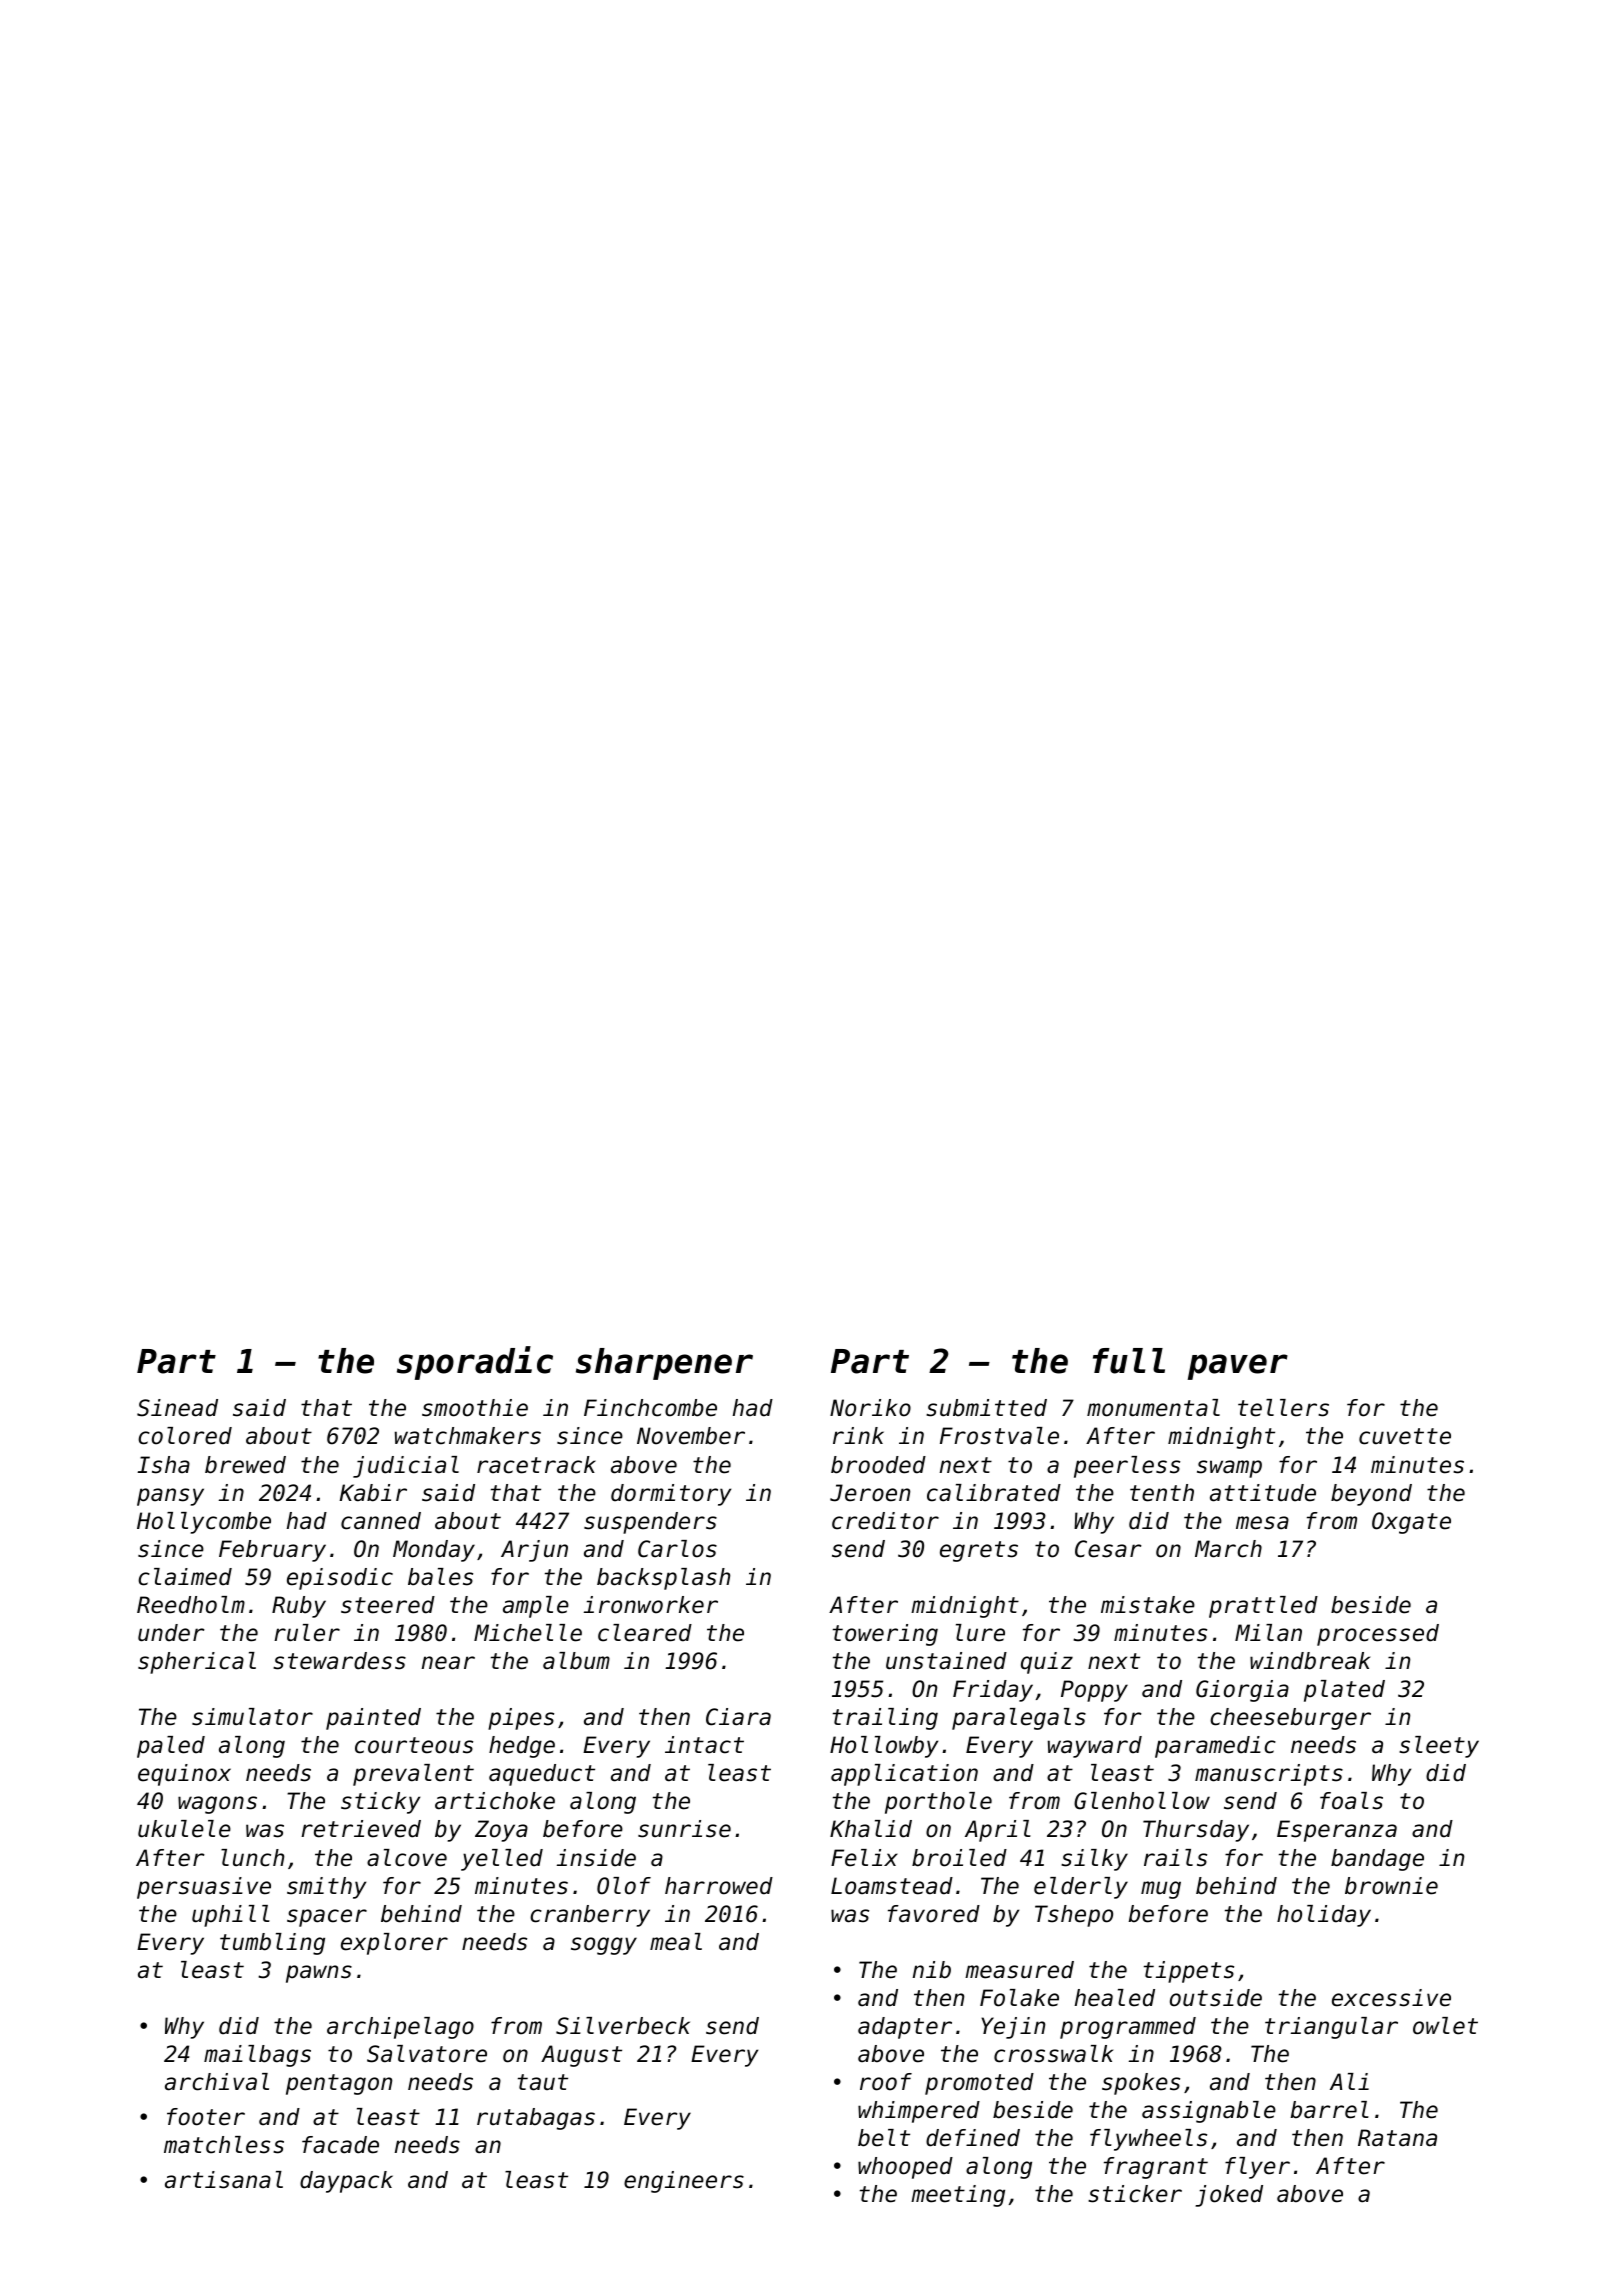 This document has width=1620, height=2292. Describe the element at coordinates (1238, 1367) in the document. I see `paver` at that location.
